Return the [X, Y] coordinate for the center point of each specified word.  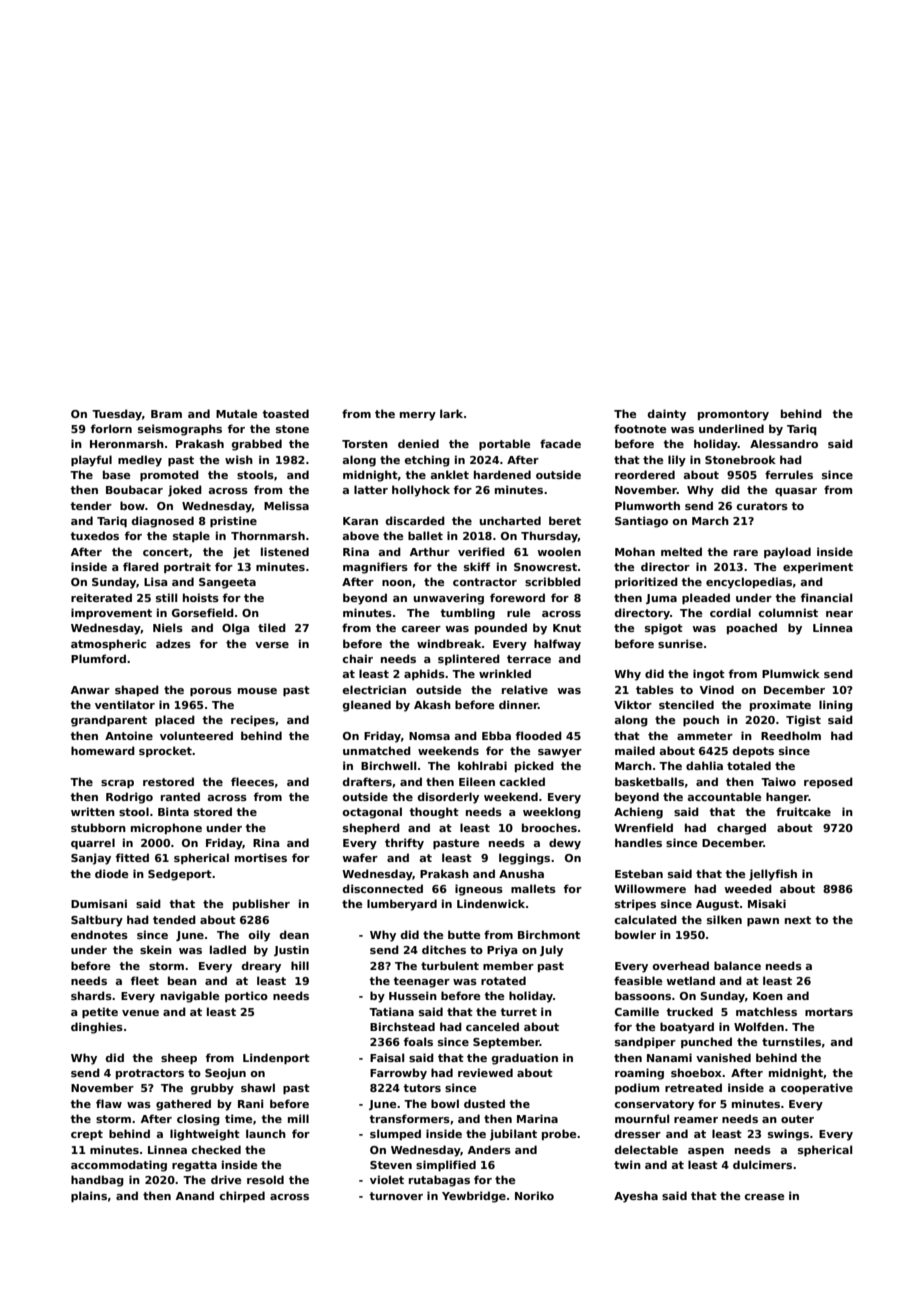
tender [91, 505]
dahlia [704, 765]
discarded [415, 520]
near [839, 614]
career [421, 629]
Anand [195, 1195]
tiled [272, 627]
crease [764, 1197]
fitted [132, 857]
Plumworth [647, 505]
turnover [396, 1196]
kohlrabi [482, 765]
